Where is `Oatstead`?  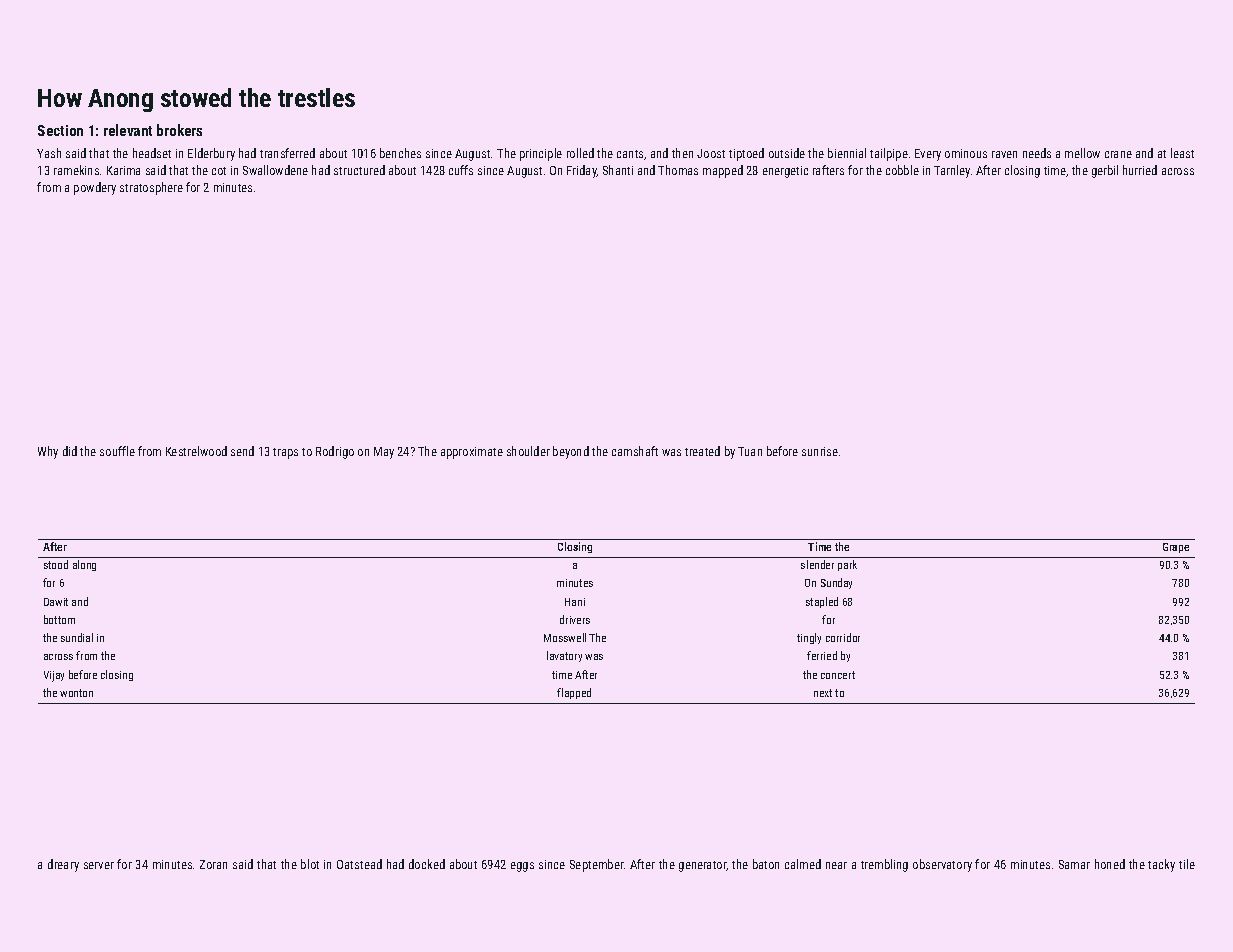 Oatstead is located at coordinates (359, 864).
